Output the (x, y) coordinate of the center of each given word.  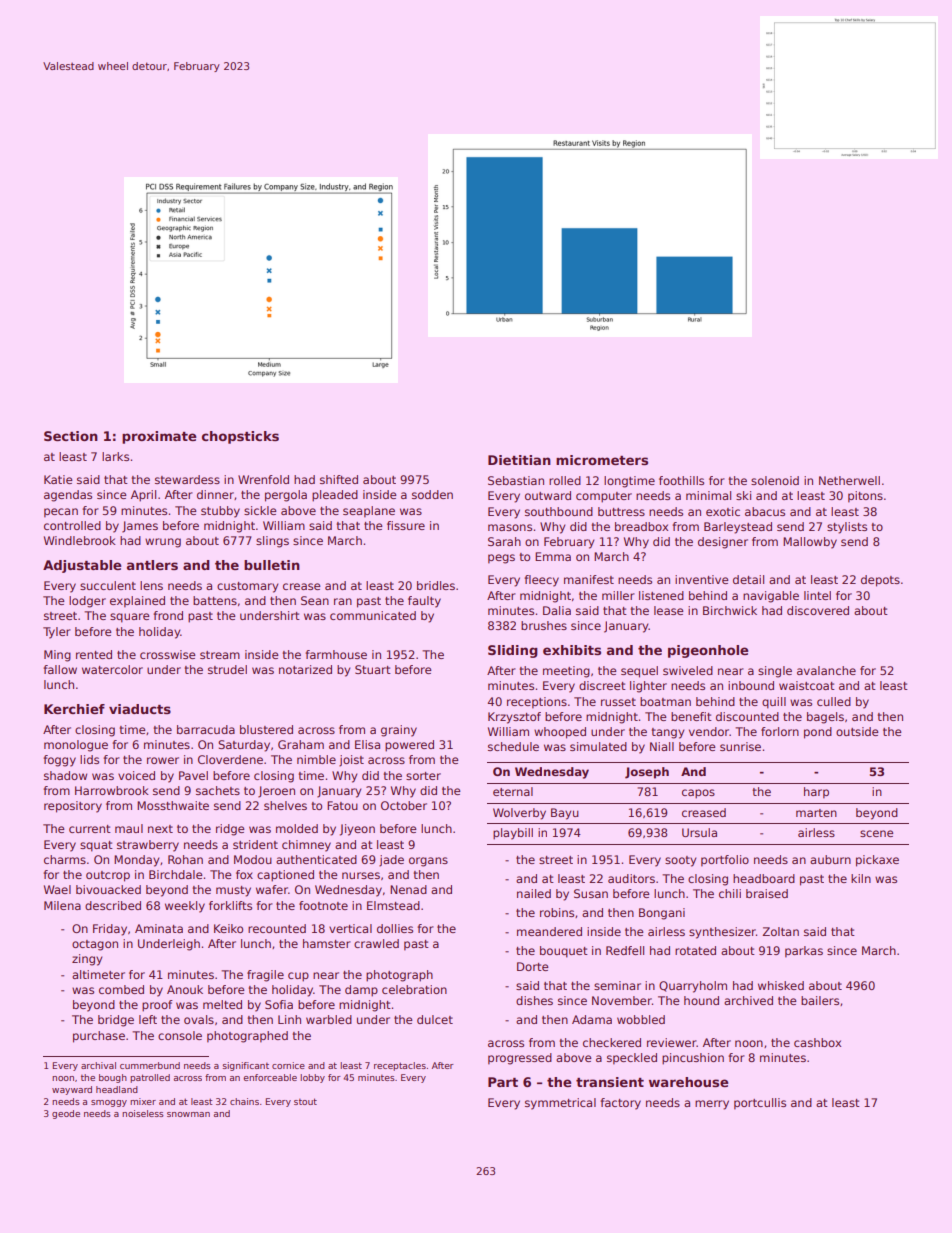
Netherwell (849, 480)
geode (66, 1114)
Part (503, 1082)
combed (121, 989)
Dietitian (519, 460)
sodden (432, 494)
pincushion (693, 1059)
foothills (681, 480)
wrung (163, 543)
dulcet (435, 1019)
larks (115, 456)
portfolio (725, 861)
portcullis (760, 1104)
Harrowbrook (112, 790)
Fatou (342, 805)
